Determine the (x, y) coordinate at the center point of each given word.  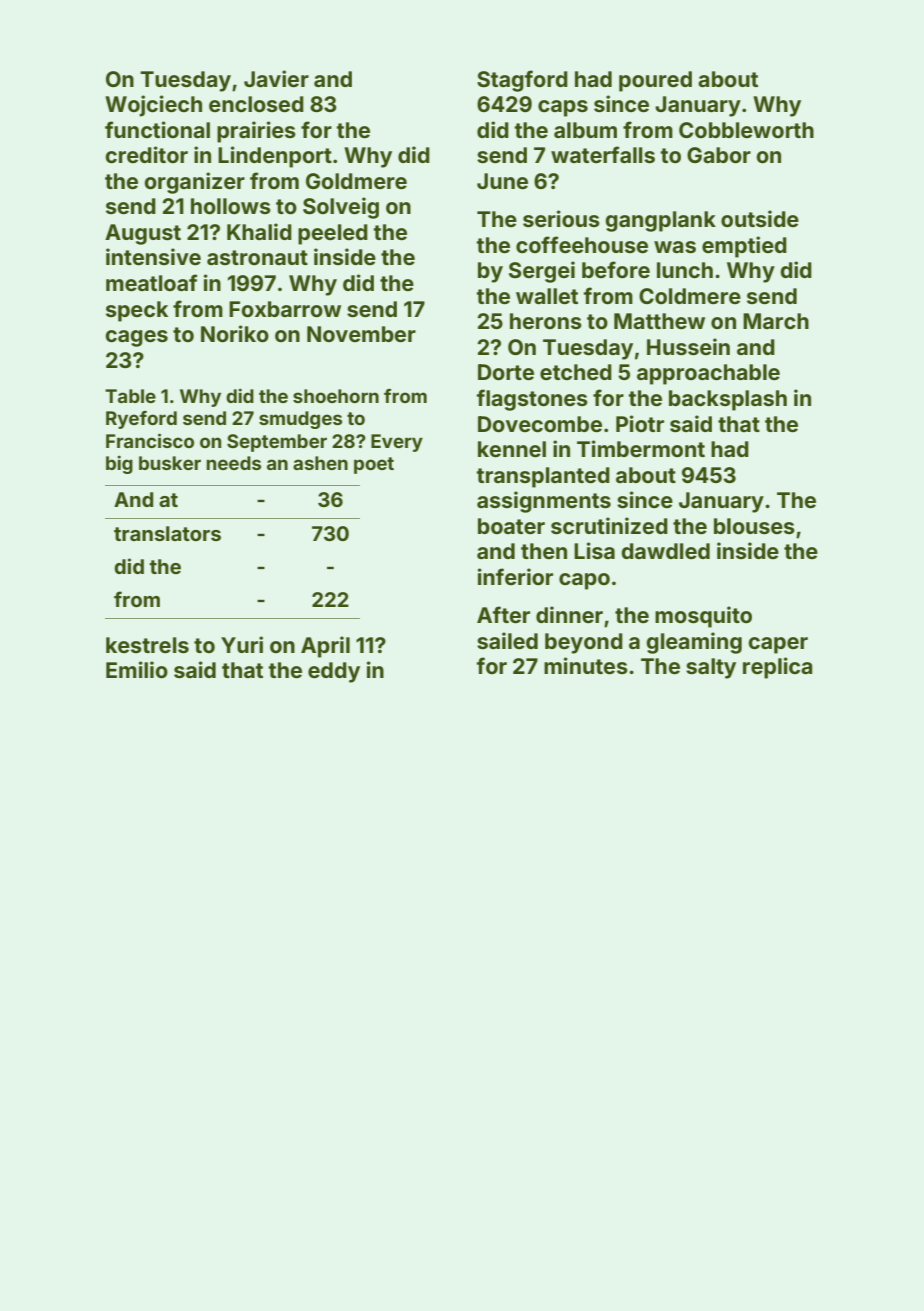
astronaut (257, 257)
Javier (276, 78)
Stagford (522, 81)
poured (655, 81)
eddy (334, 672)
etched (576, 372)
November (361, 334)
